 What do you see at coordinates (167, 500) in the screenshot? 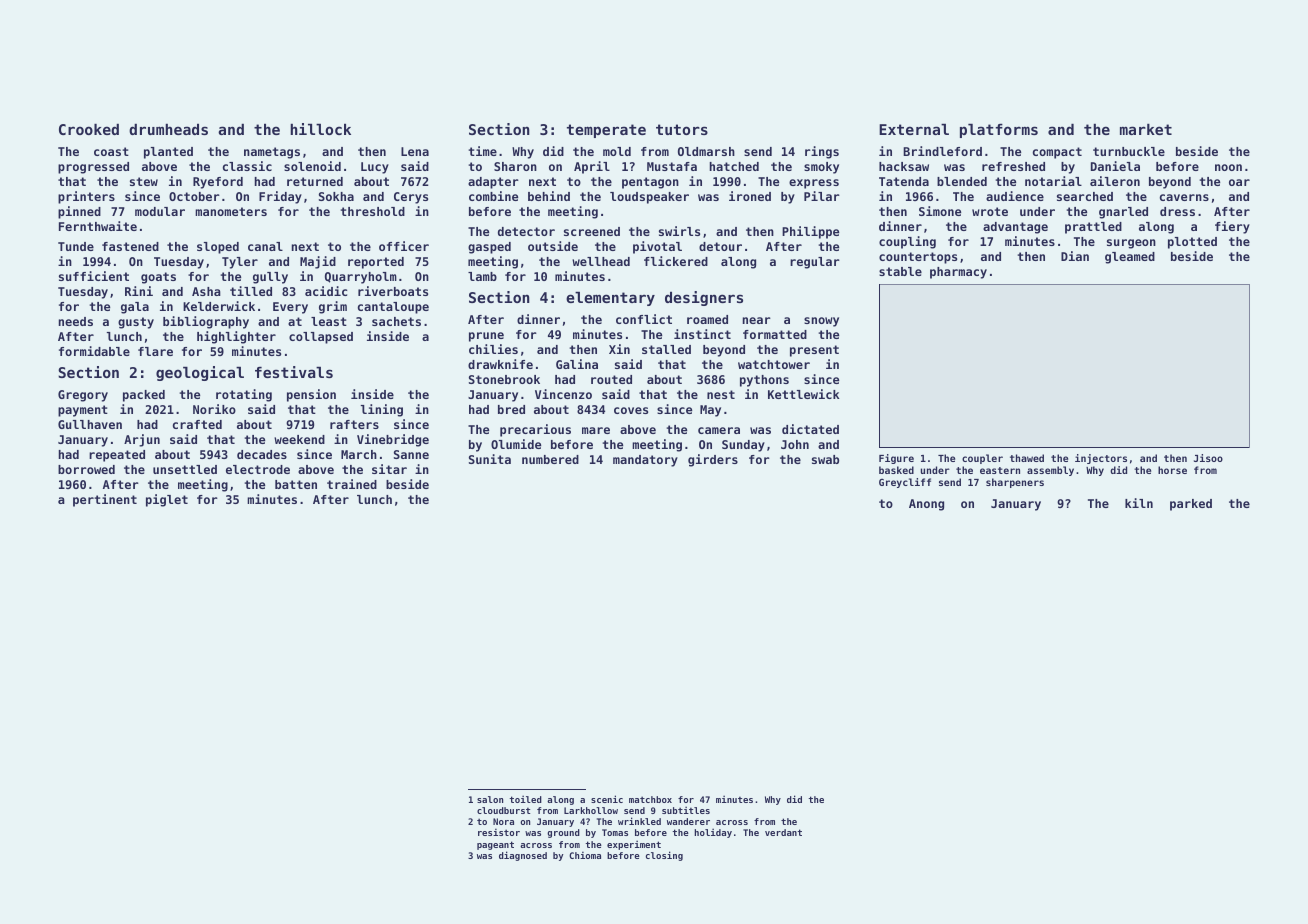
I see `piglet` at bounding box center [167, 500].
